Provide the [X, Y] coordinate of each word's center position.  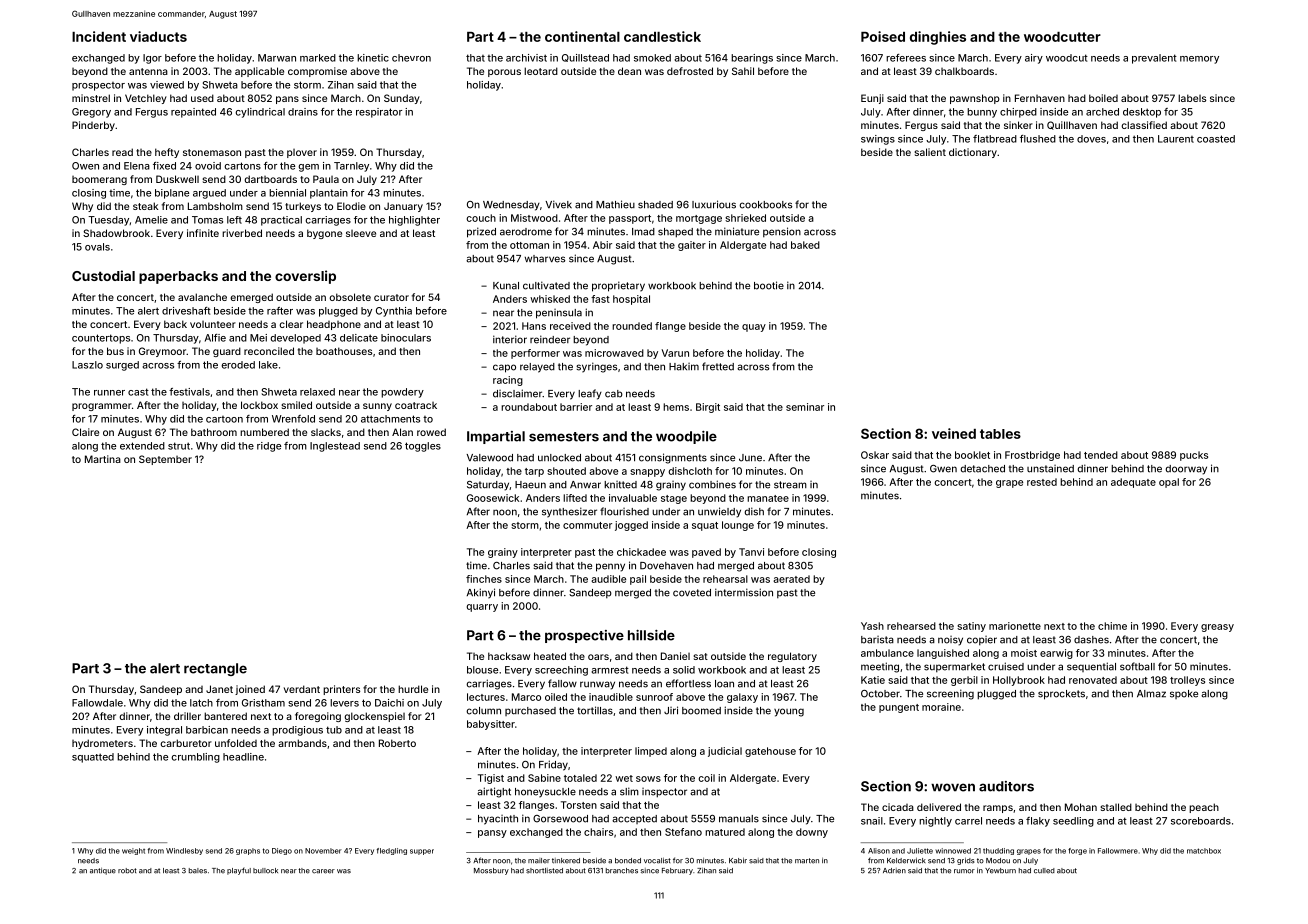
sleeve [361, 233]
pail [638, 580]
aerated [791, 579]
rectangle [215, 669]
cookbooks [765, 205]
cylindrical [260, 113]
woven [953, 787]
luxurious [714, 204]
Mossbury [491, 871]
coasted [1216, 139]
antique [103, 871]
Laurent [1176, 139]
